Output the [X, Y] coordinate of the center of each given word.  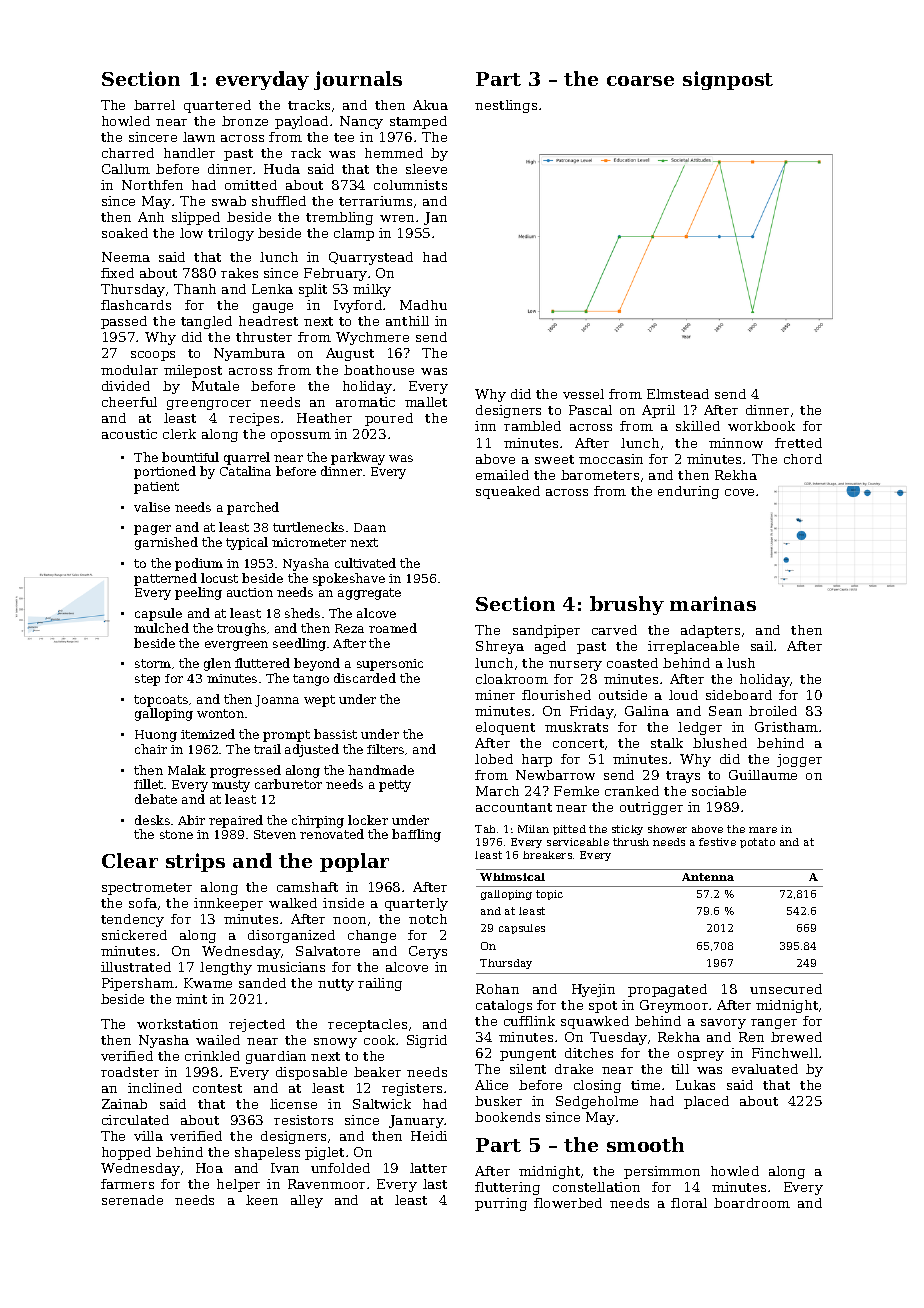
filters [385, 749]
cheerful [129, 402]
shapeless [267, 1153]
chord [803, 459]
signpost [728, 80]
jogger [799, 760]
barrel [154, 105]
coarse [640, 81]
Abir [191, 820]
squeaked [508, 492]
